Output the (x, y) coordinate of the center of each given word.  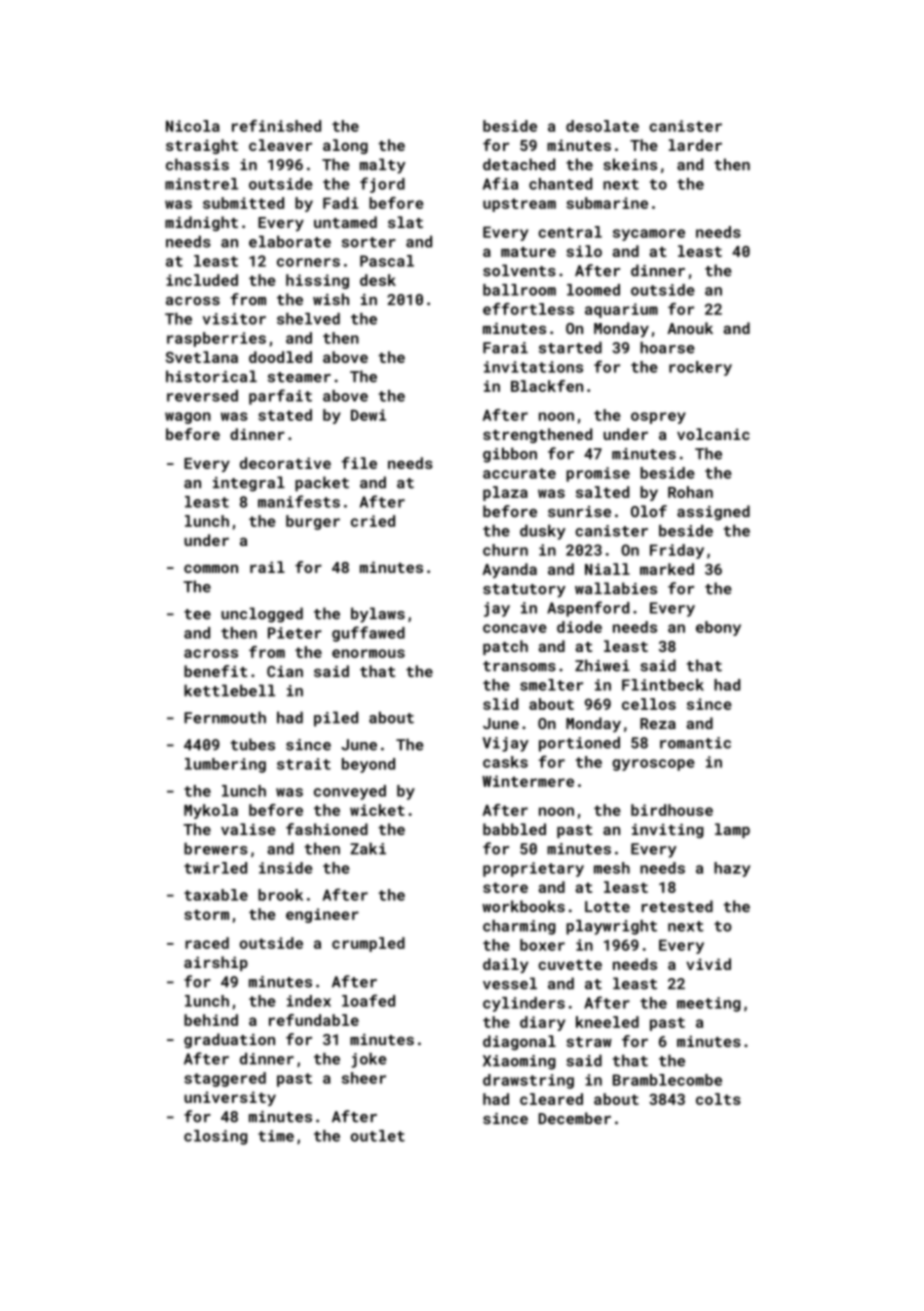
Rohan (690, 492)
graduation (229, 1041)
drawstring (528, 1081)
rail (267, 567)
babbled (514, 829)
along (345, 146)
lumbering (225, 765)
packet (322, 484)
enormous (368, 653)
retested (677, 906)
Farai (505, 348)
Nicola (193, 126)
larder (695, 145)
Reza (658, 723)
